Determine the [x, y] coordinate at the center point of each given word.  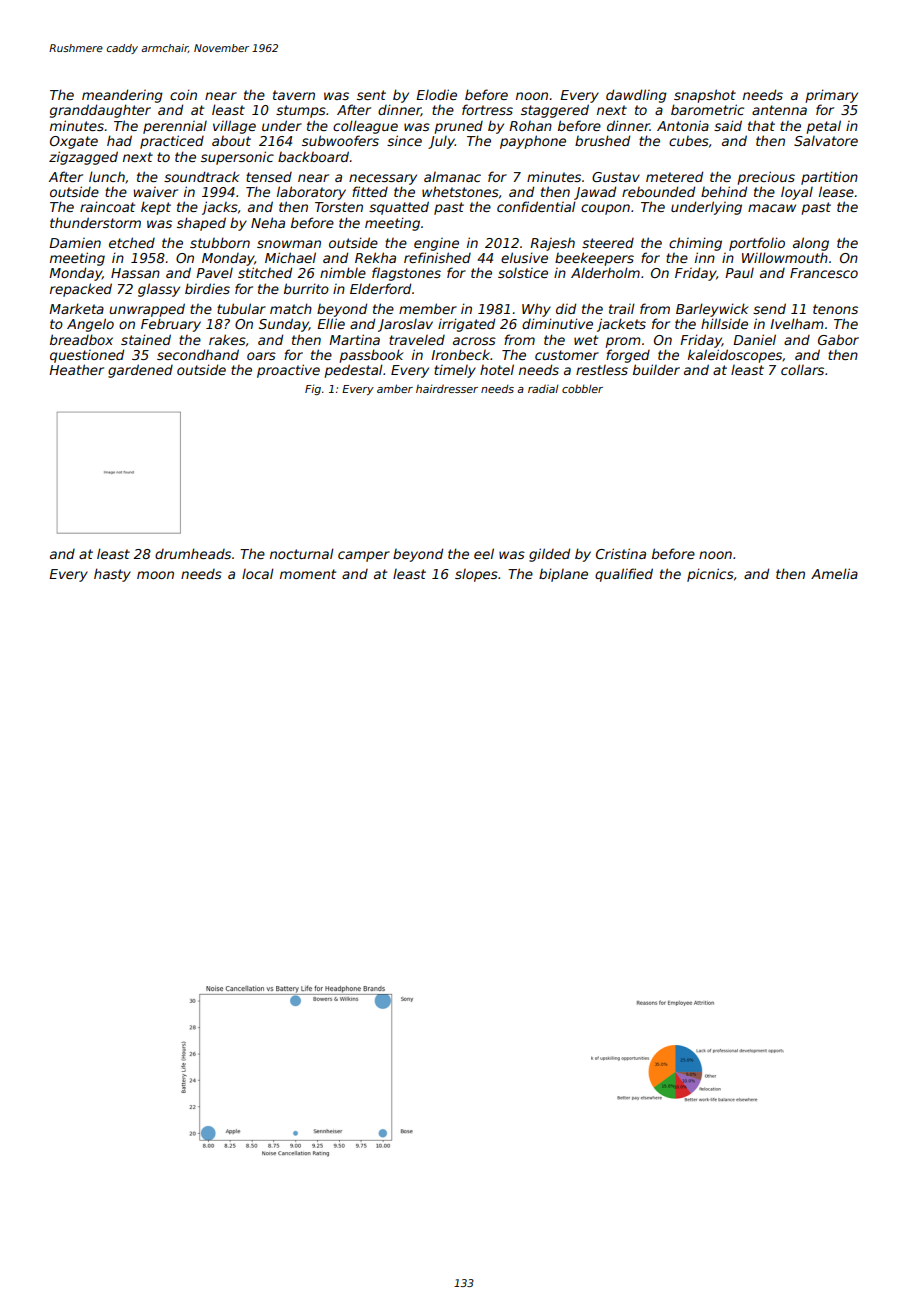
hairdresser [447, 388]
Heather [76, 369]
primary [831, 96]
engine [436, 244]
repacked [81, 290]
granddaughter [100, 111]
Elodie [436, 94]
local [258, 573]
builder [656, 369]
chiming [695, 244]
